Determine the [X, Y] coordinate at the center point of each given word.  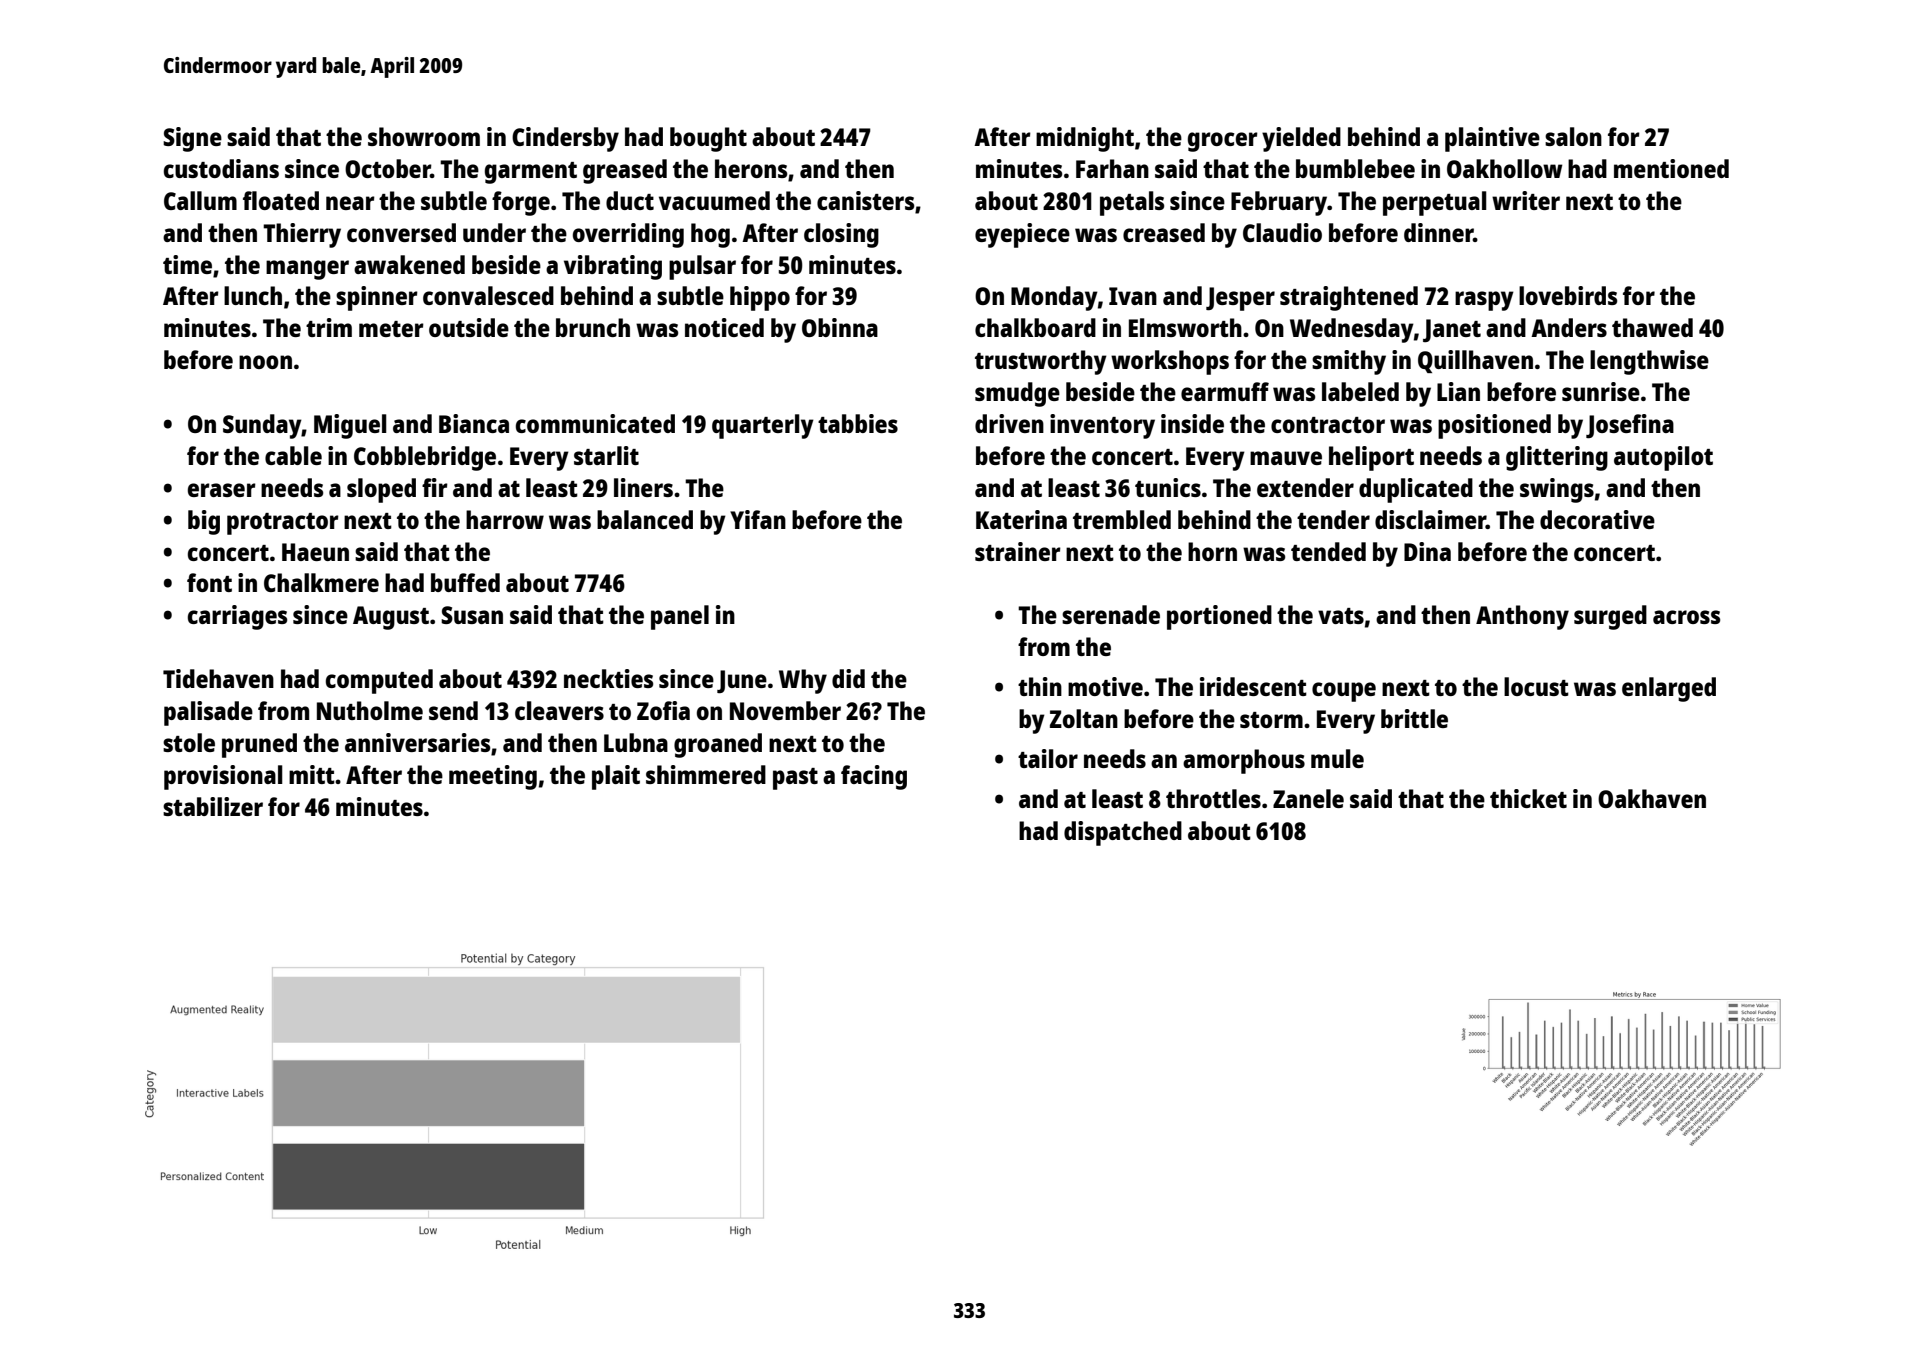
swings [1557, 490]
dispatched [1123, 833]
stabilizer [213, 806]
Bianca [474, 423]
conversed [401, 232]
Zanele [1308, 798]
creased [1164, 232]
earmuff [1225, 391]
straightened [1349, 298]
